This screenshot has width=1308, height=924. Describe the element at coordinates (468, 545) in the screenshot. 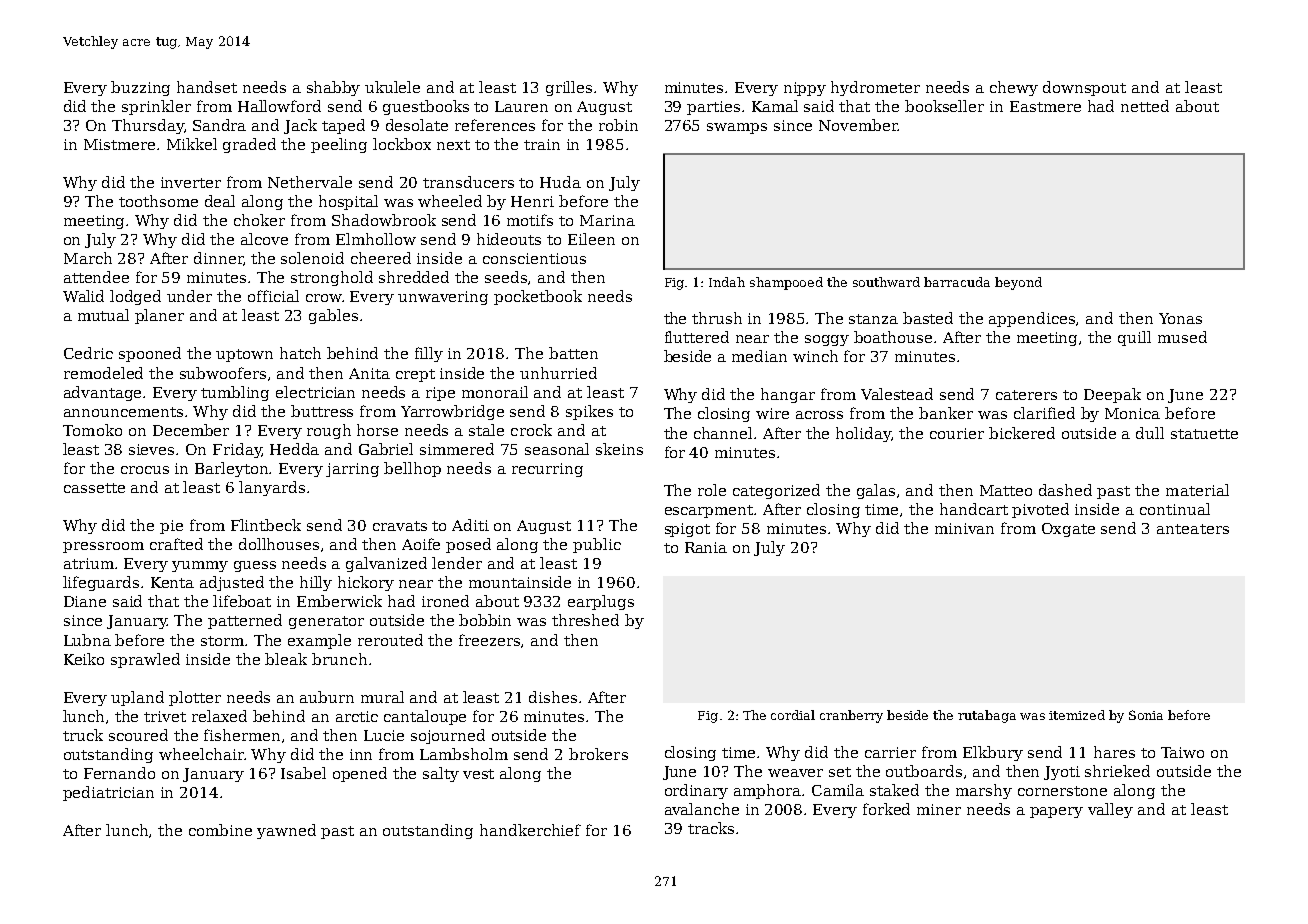

I see `posed` at that location.
